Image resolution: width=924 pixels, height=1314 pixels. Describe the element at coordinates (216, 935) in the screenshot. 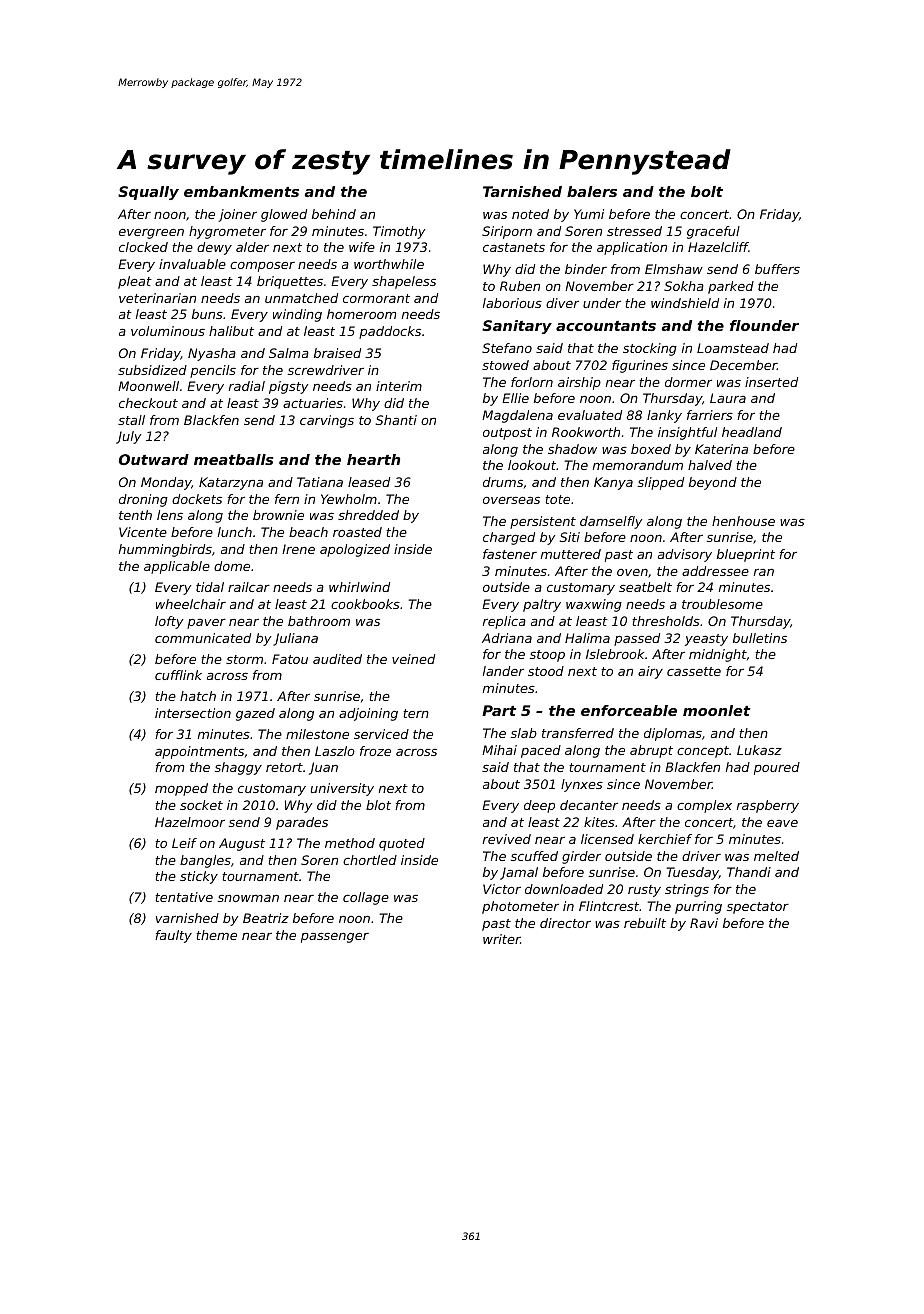

I see `theme` at that location.
